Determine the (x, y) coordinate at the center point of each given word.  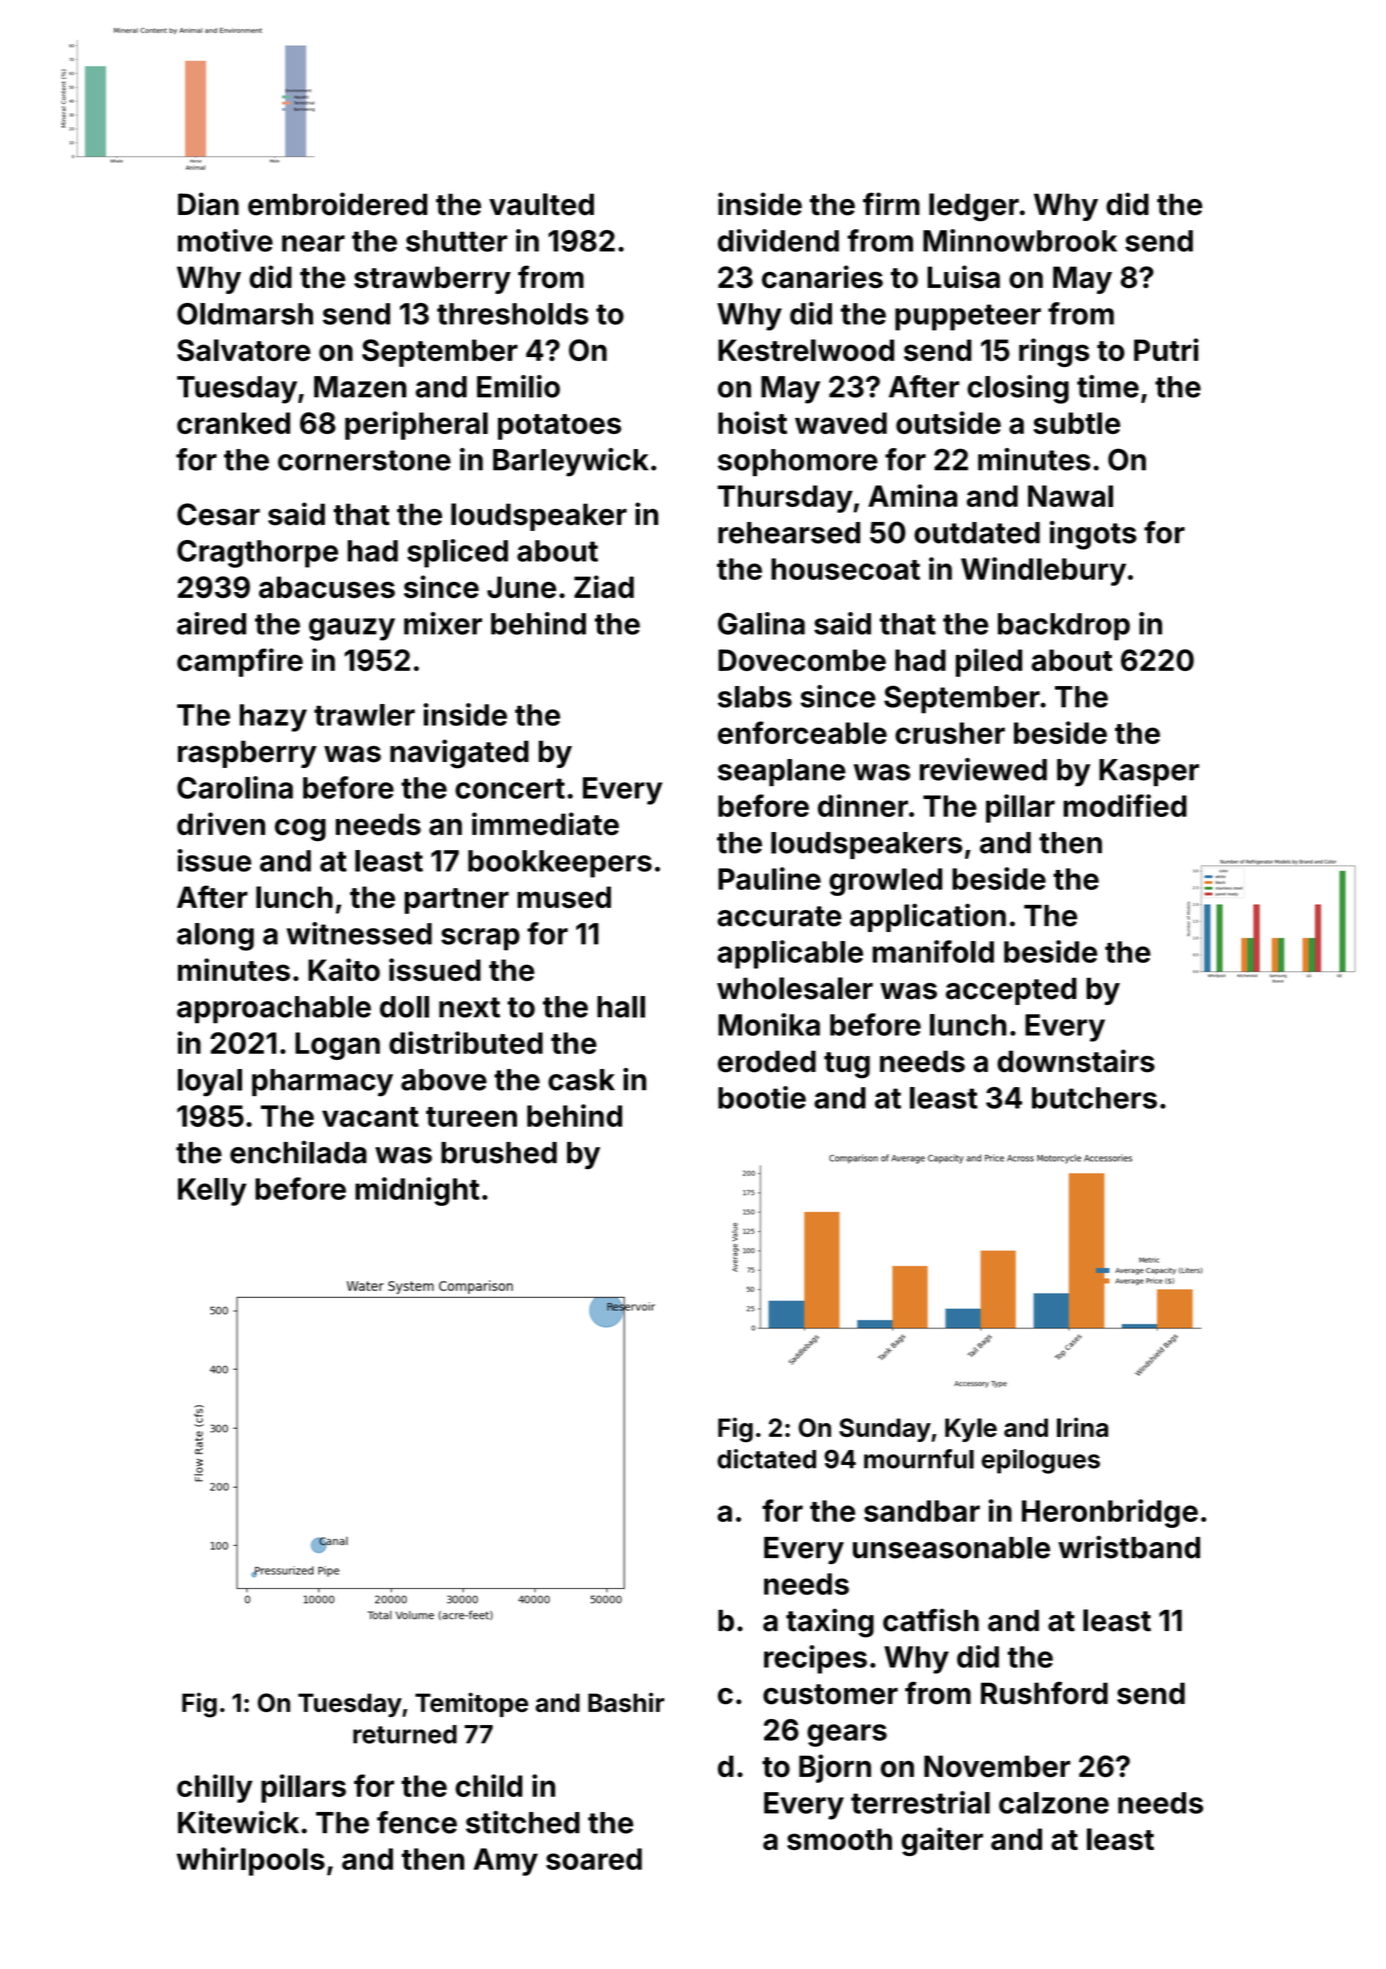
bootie (762, 1097)
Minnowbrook (1020, 240)
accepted (1011, 991)
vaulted (541, 204)
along (215, 937)
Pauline (769, 878)
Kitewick (238, 1822)
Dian (208, 204)
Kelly (212, 1192)
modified (1125, 805)
